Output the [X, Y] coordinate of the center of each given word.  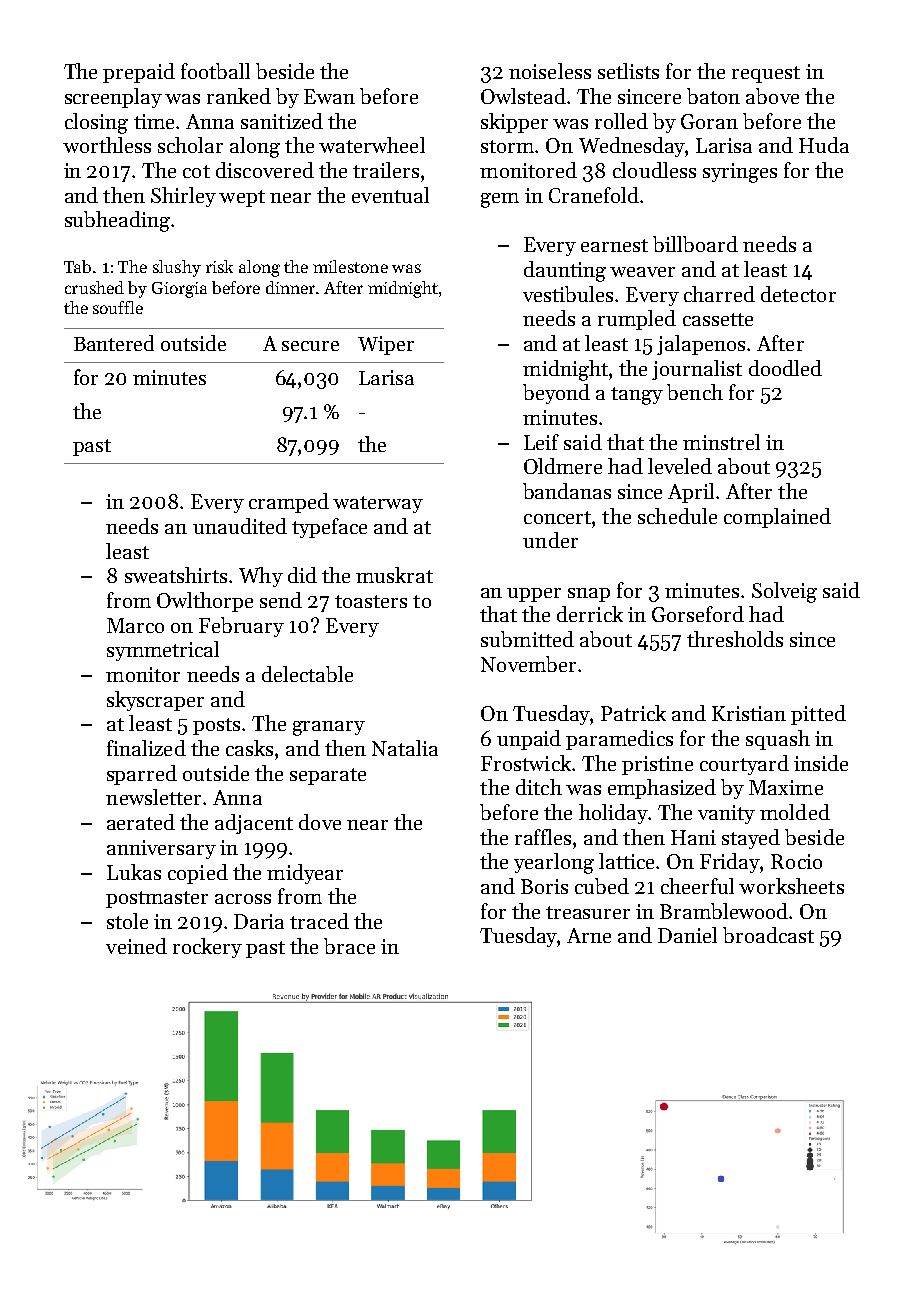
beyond [556, 394]
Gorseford [698, 614]
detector [798, 294]
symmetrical [163, 651]
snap [589, 595]
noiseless [550, 71]
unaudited [240, 526]
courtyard [744, 765]
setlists [628, 71]
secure [310, 346]
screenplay [113, 98]
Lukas [134, 872]
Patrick [633, 713]
